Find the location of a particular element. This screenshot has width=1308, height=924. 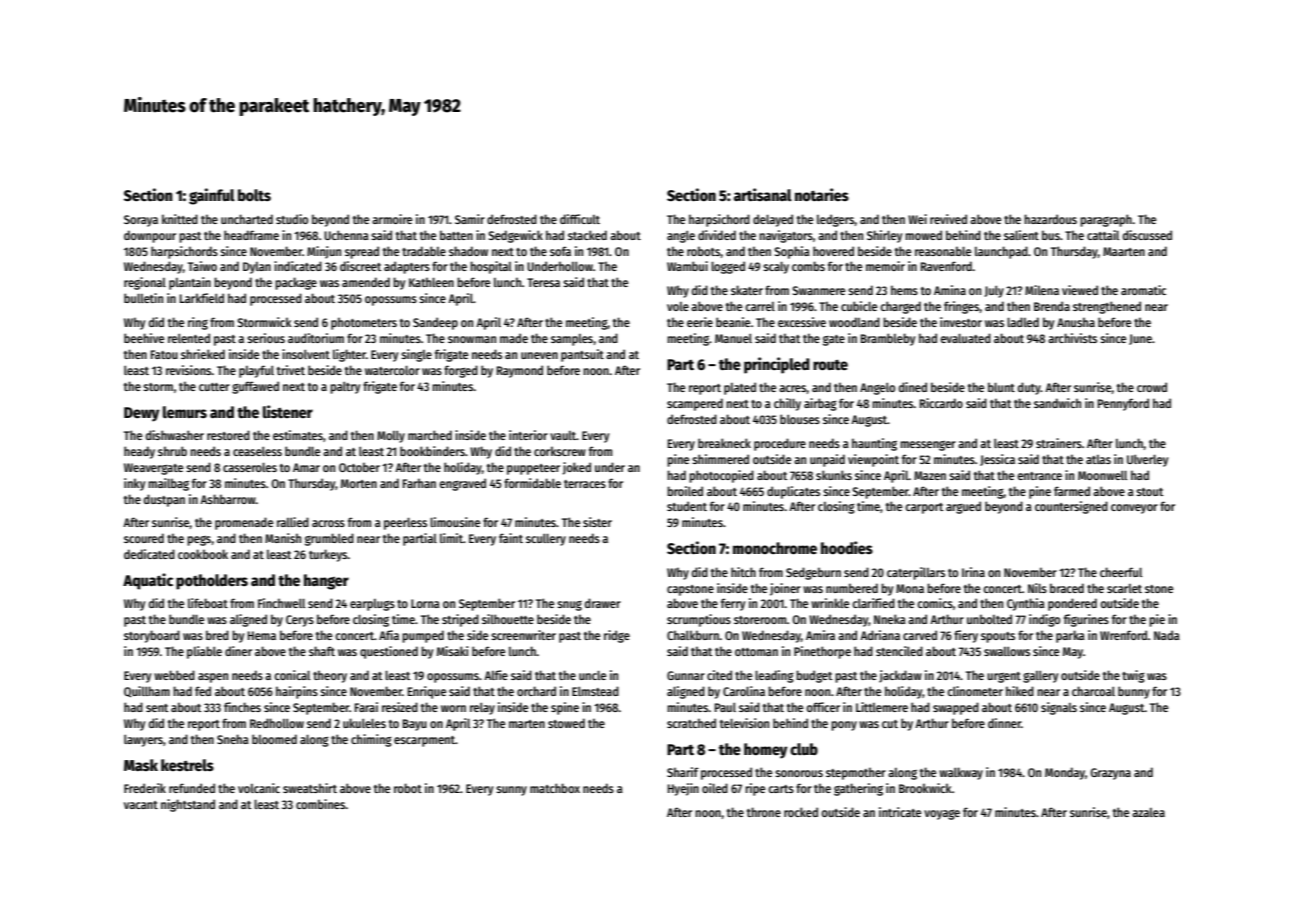

difficult is located at coordinates (580, 219).
